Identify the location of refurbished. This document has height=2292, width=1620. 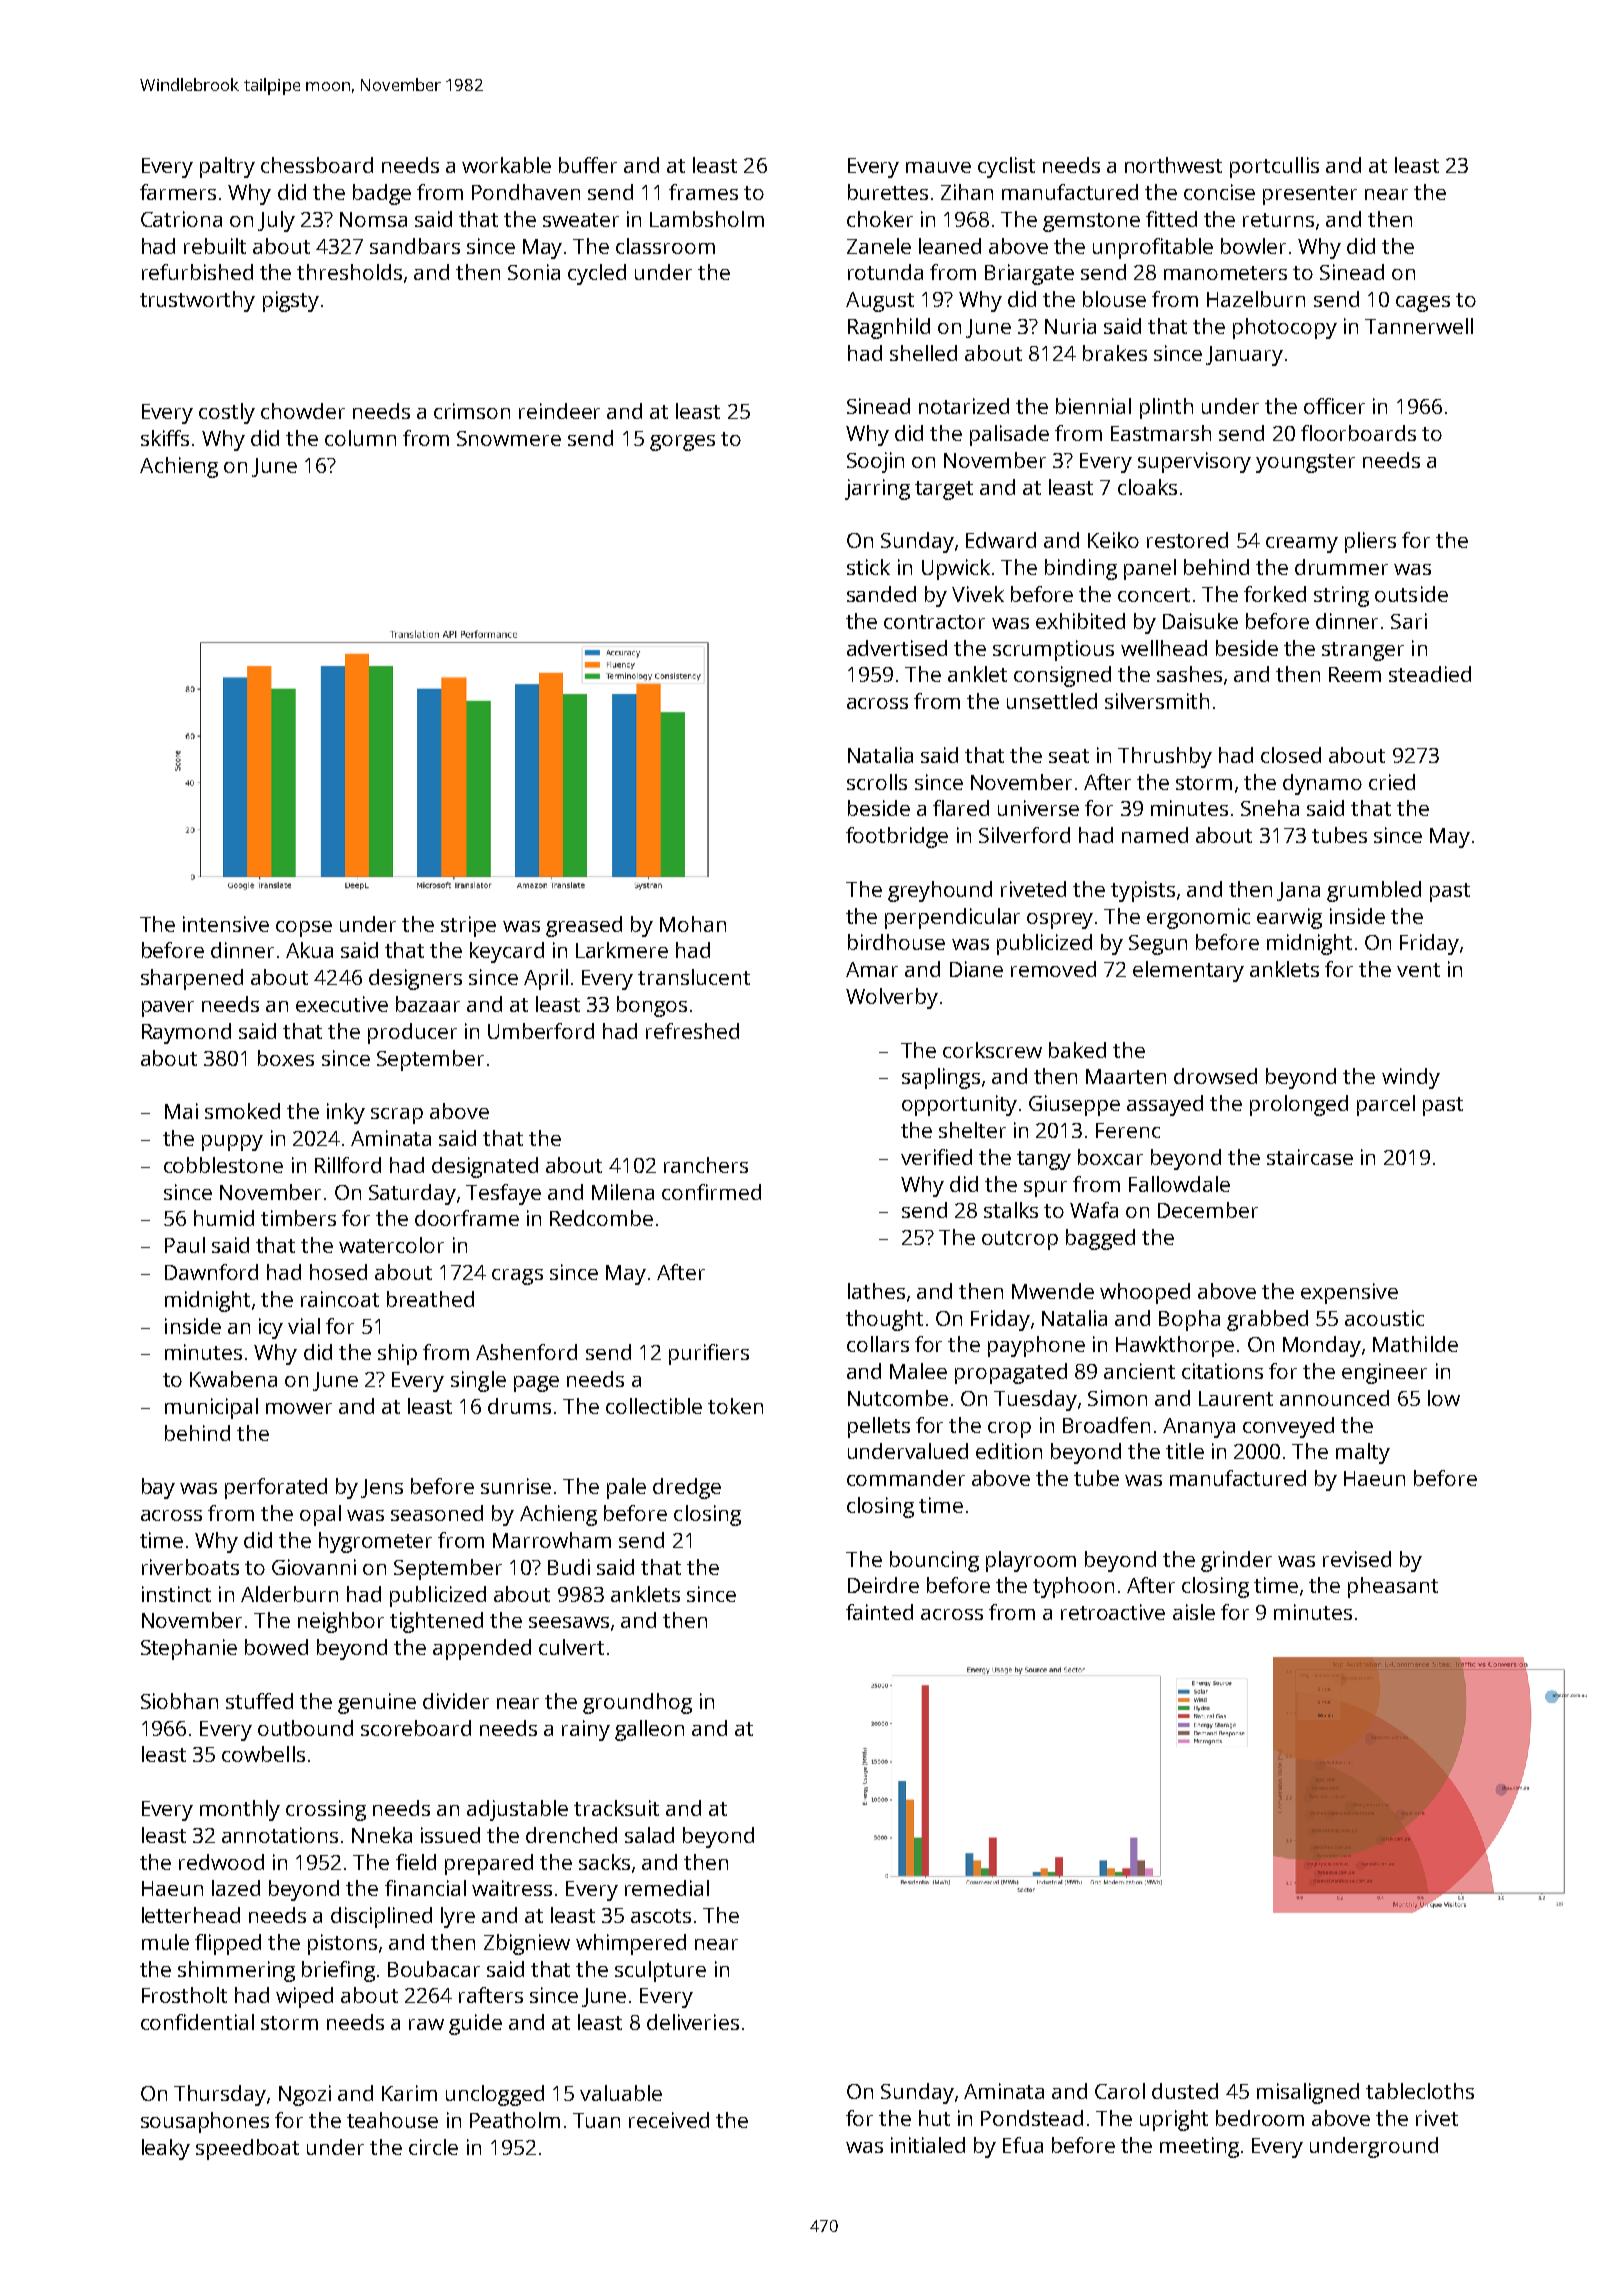
(197, 272).
